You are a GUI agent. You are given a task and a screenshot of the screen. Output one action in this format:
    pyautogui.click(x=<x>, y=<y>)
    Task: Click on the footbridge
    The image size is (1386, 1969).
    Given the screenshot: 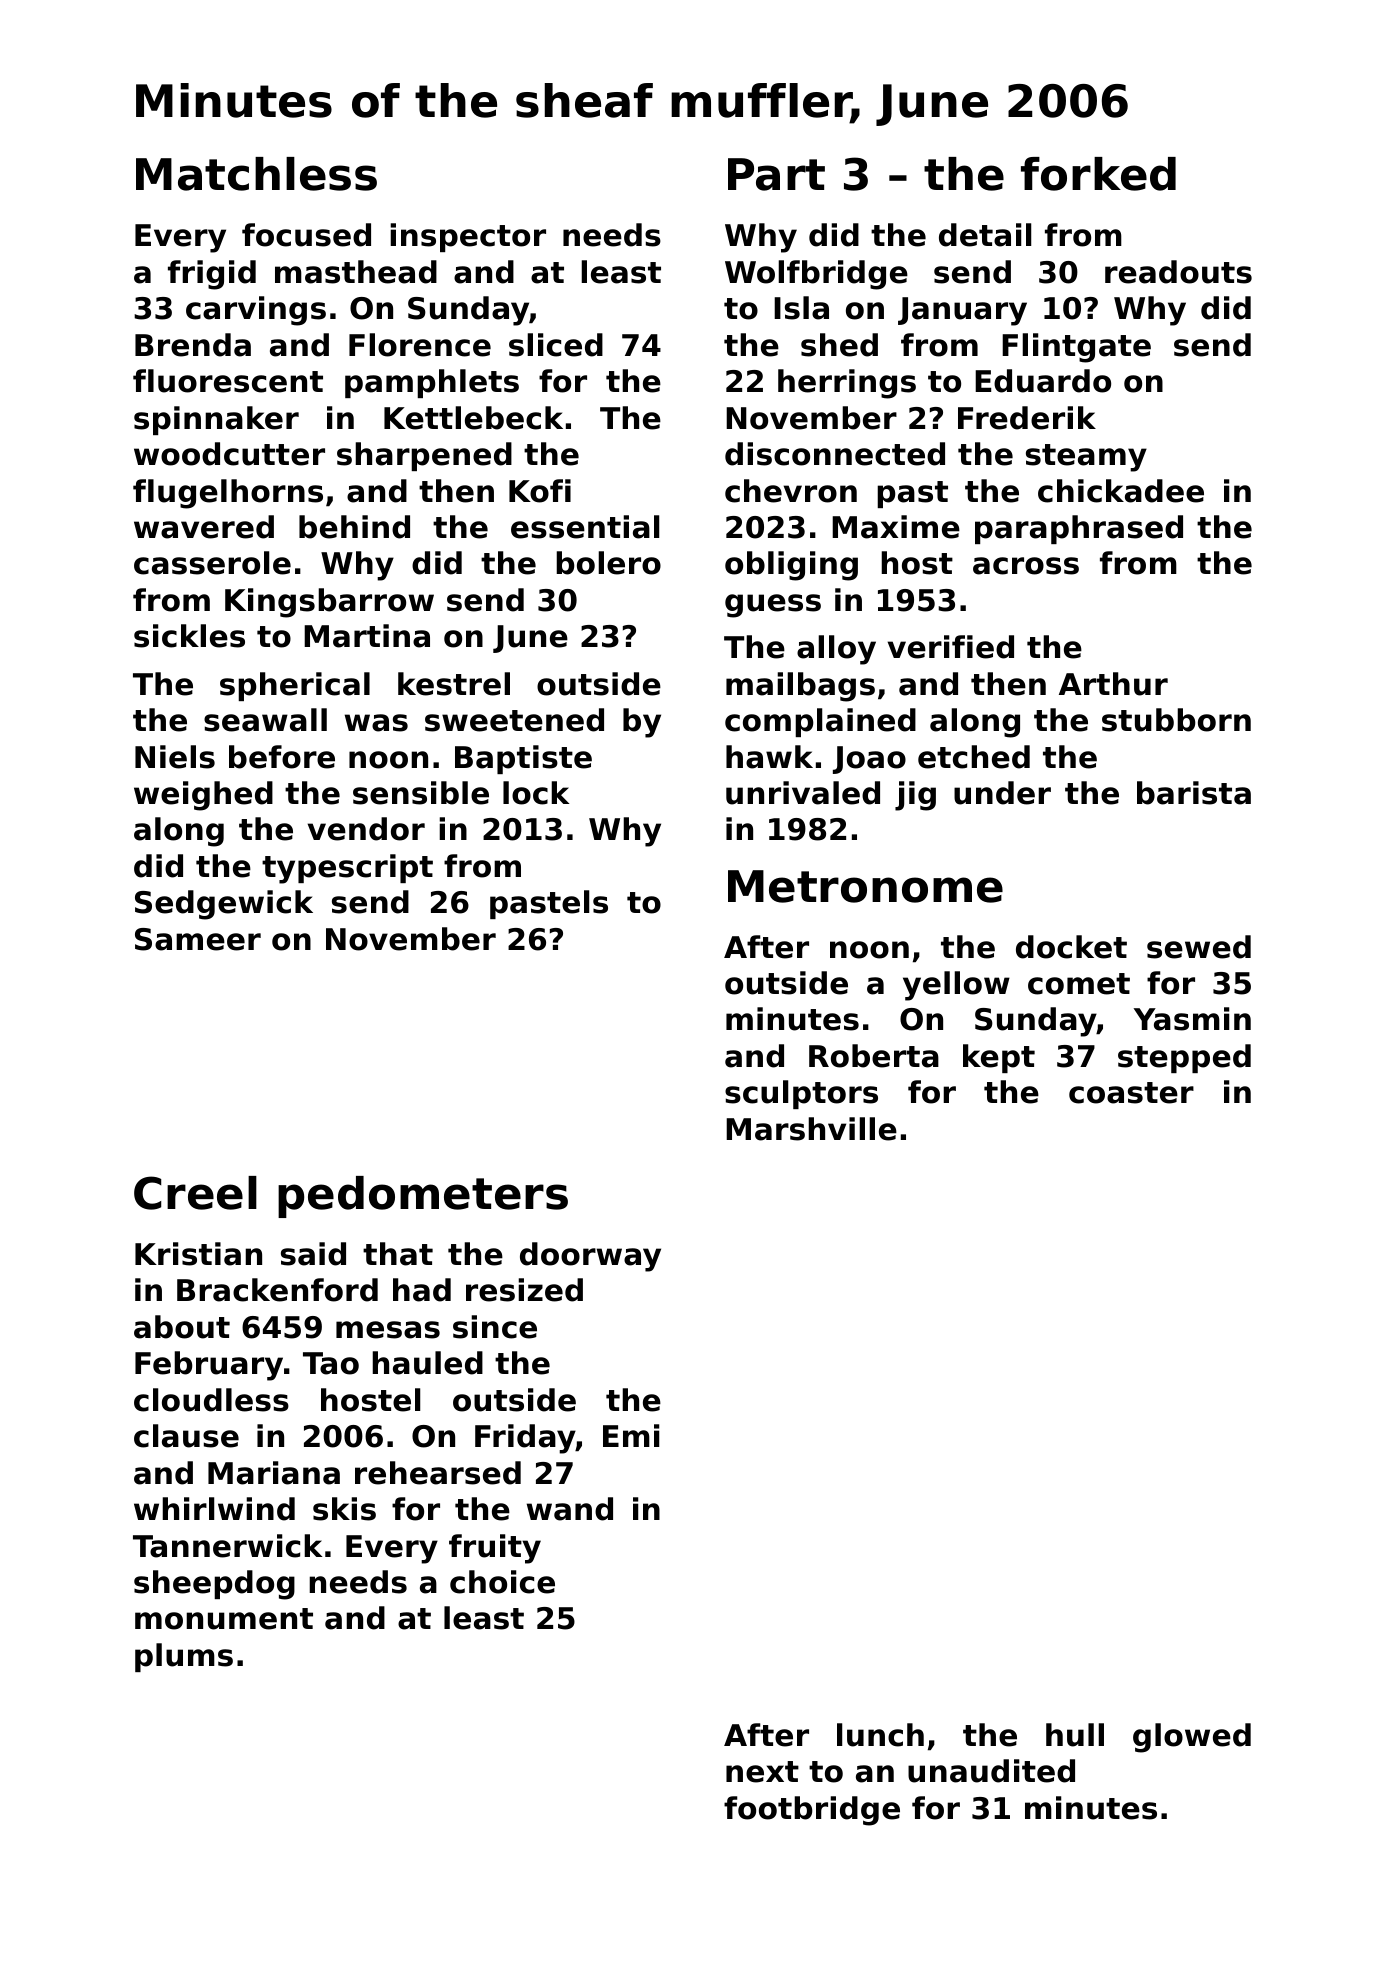 What is the action you would take?
    pyautogui.click(x=812, y=1811)
